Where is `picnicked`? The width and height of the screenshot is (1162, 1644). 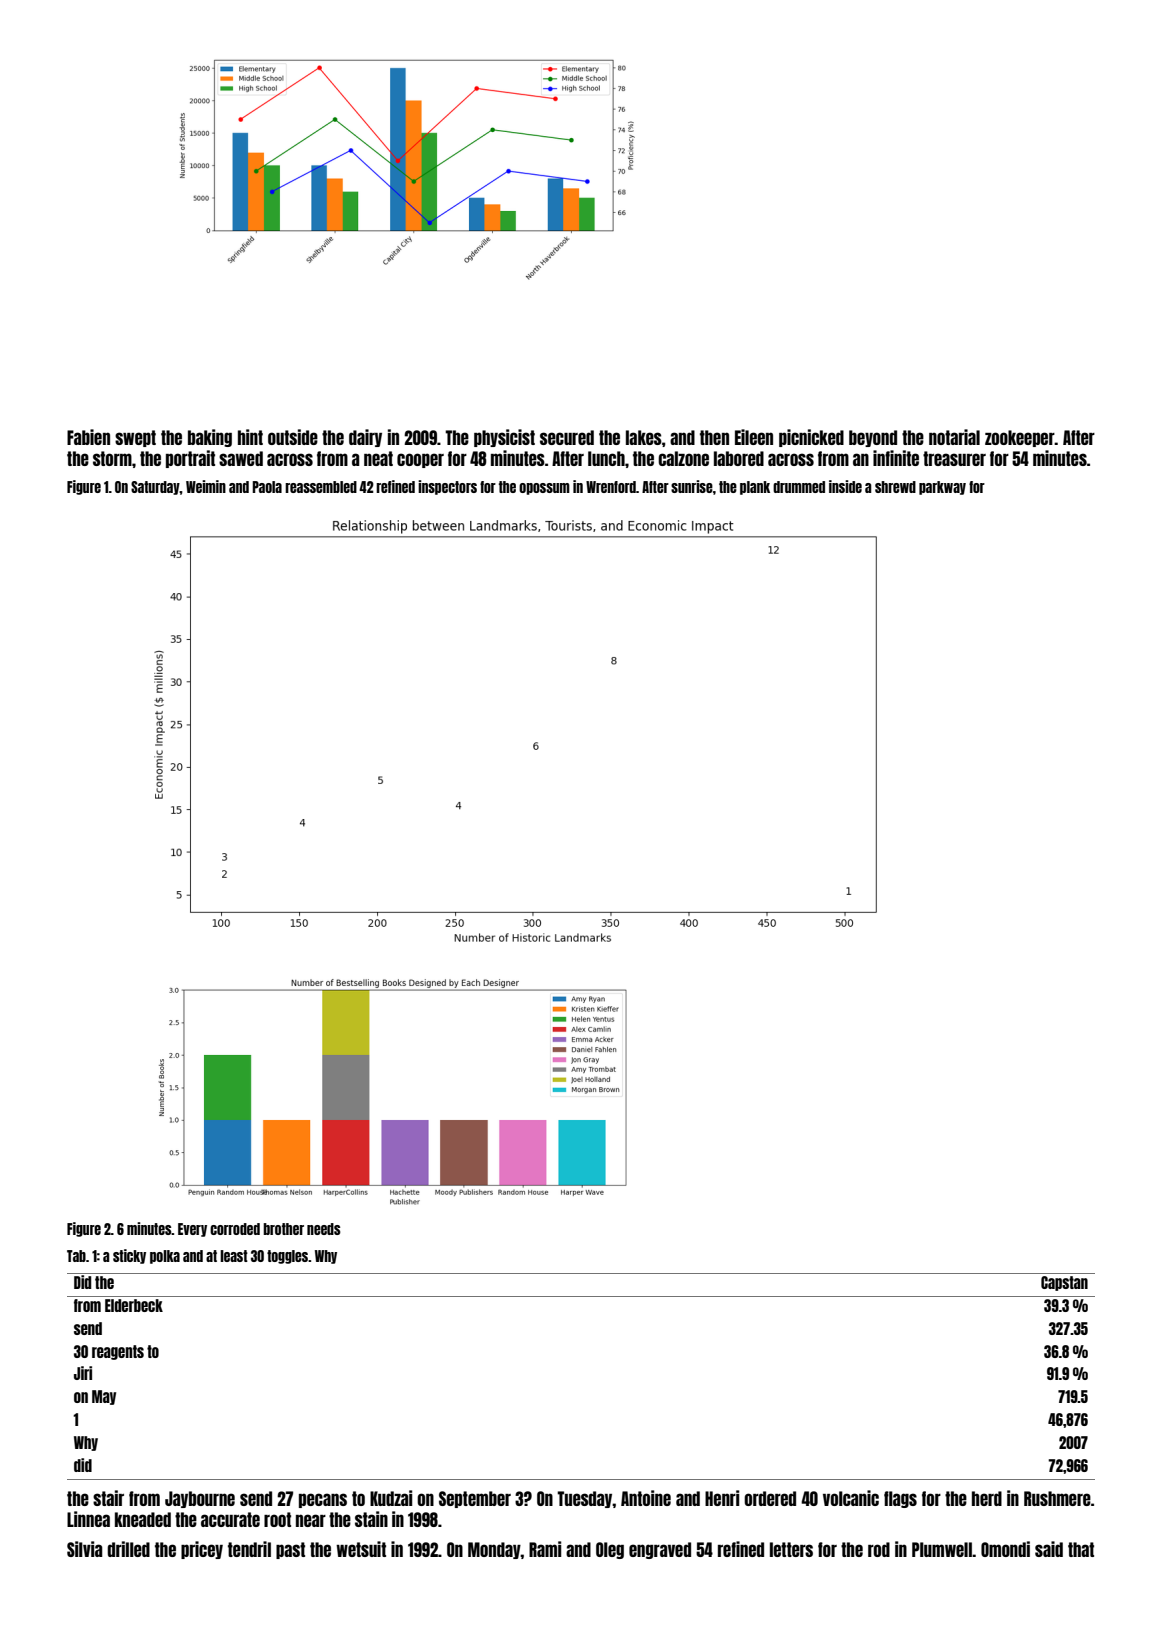 picnicked is located at coordinates (811, 438).
